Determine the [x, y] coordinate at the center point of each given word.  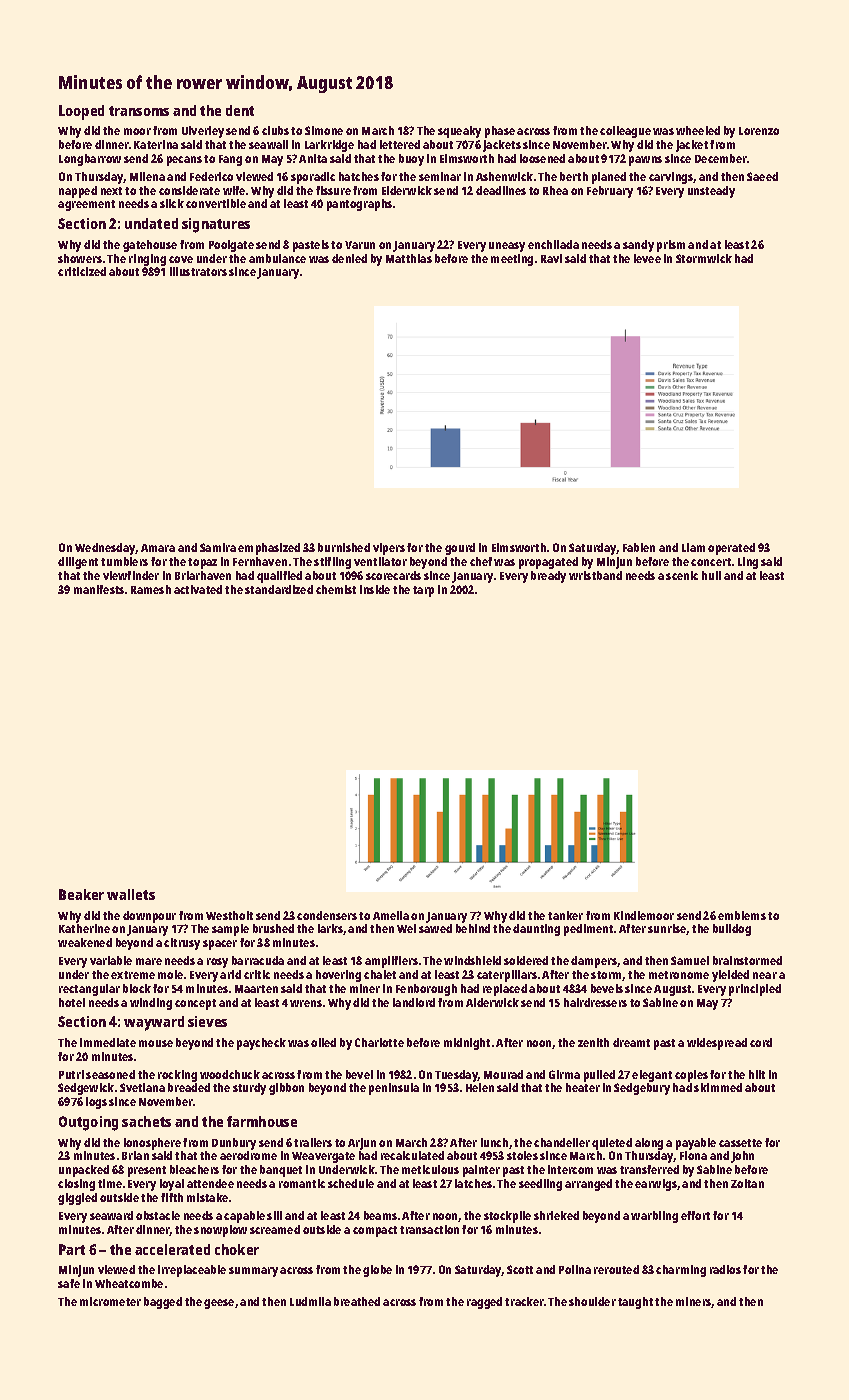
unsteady [711, 192]
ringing [147, 260]
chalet [380, 974]
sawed [435, 928]
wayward [154, 1023]
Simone [324, 130]
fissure [333, 190]
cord [761, 1042]
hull [711, 575]
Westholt [229, 915]
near [765, 975]
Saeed [762, 176]
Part [72, 1249]
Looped [81, 112]
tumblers [124, 561]
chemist [336, 589]
